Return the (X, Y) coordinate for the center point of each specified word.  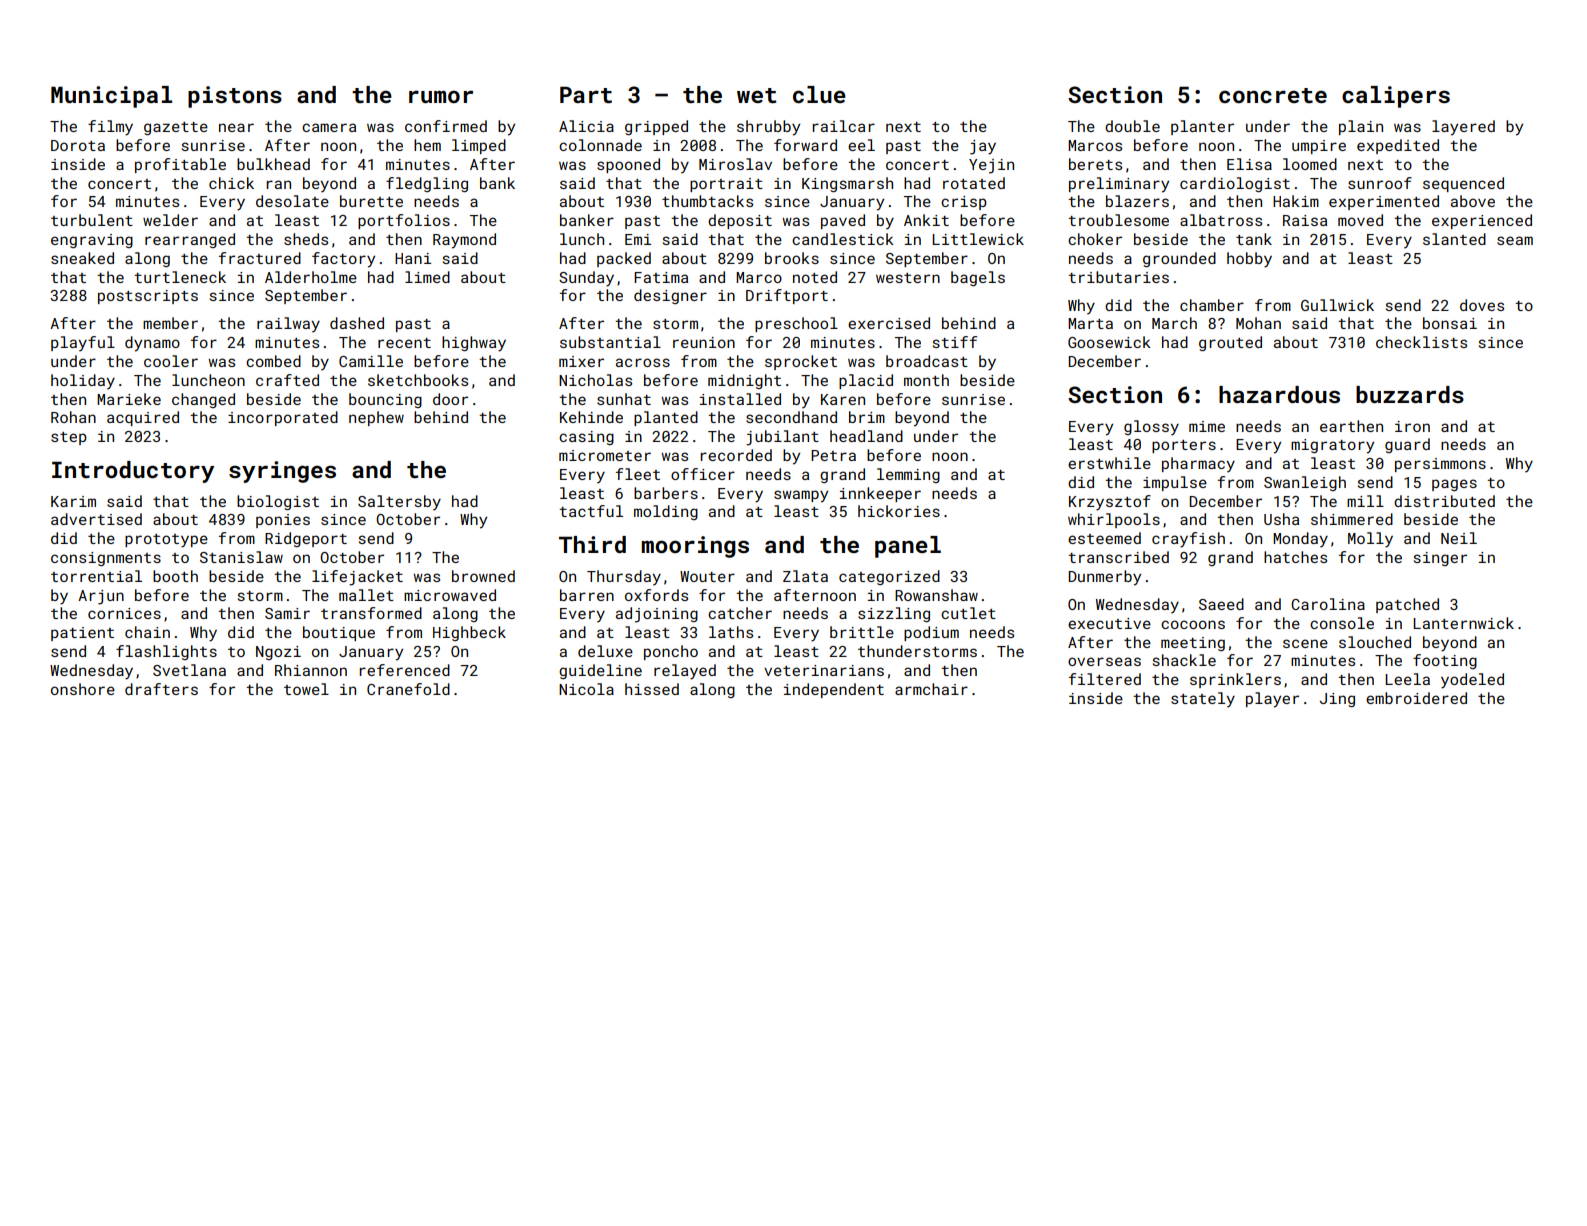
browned (483, 576)
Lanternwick (1463, 623)
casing (586, 438)
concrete (1273, 95)
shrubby (768, 128)
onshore (83, 689)
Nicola (586, 689)
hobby (1249, 260)
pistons (235, 97)
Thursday (624, 577)
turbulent (92, 220)
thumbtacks (707, 201)
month (926, 380)
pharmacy (1198, 464)
